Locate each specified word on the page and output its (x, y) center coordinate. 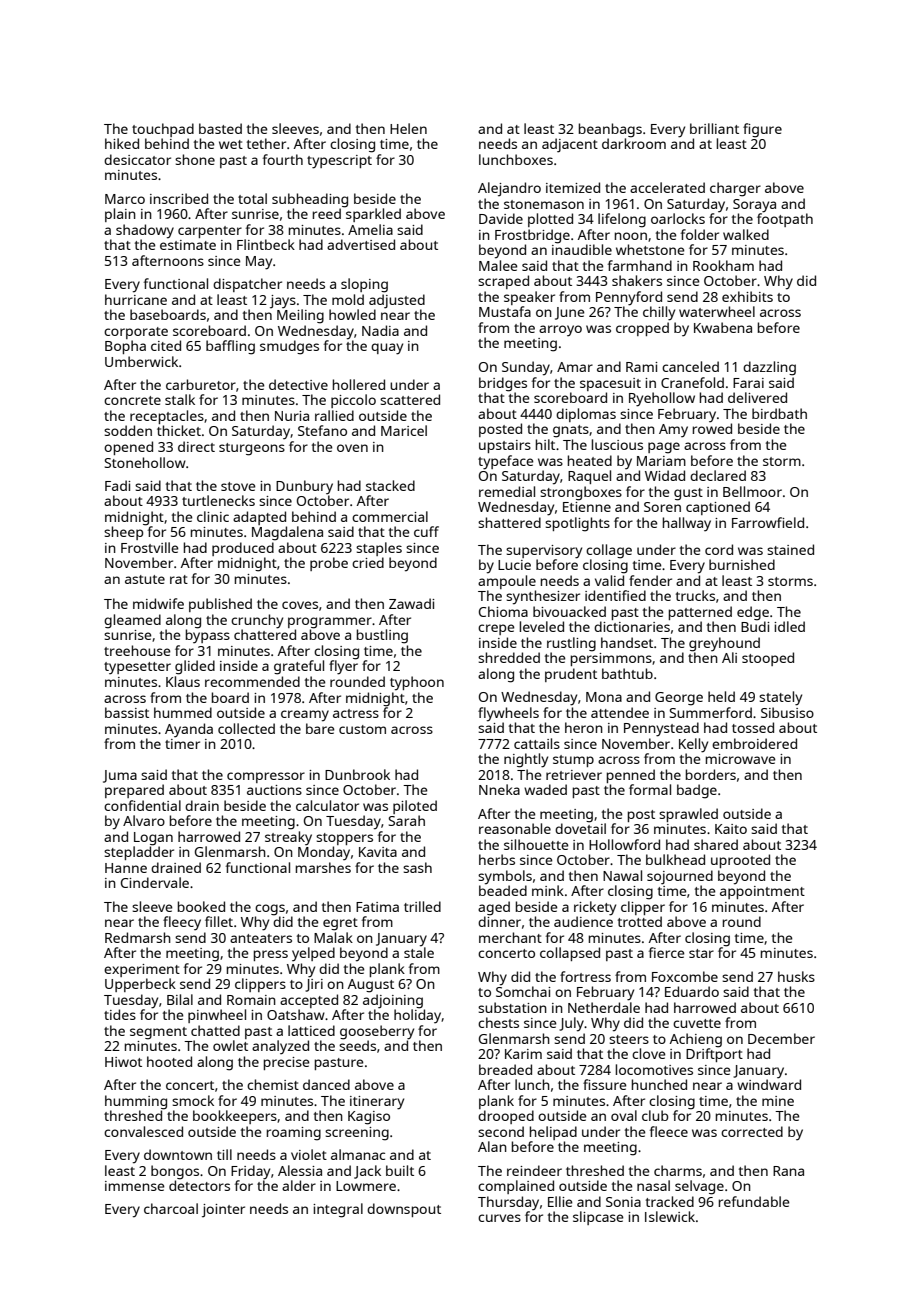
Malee (498, 265)
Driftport (714, 1055)
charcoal (171, 1208)
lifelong (622, 220)
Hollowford (624, 844)
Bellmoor (752, 491)
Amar (575, 367)
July (571, 1024)
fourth (283, 159)
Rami (641, 367)
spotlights (577, 524)
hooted (169, 1061)
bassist (127, 712)
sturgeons (252, 449)
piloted (415, 807)
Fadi (117, 485)
